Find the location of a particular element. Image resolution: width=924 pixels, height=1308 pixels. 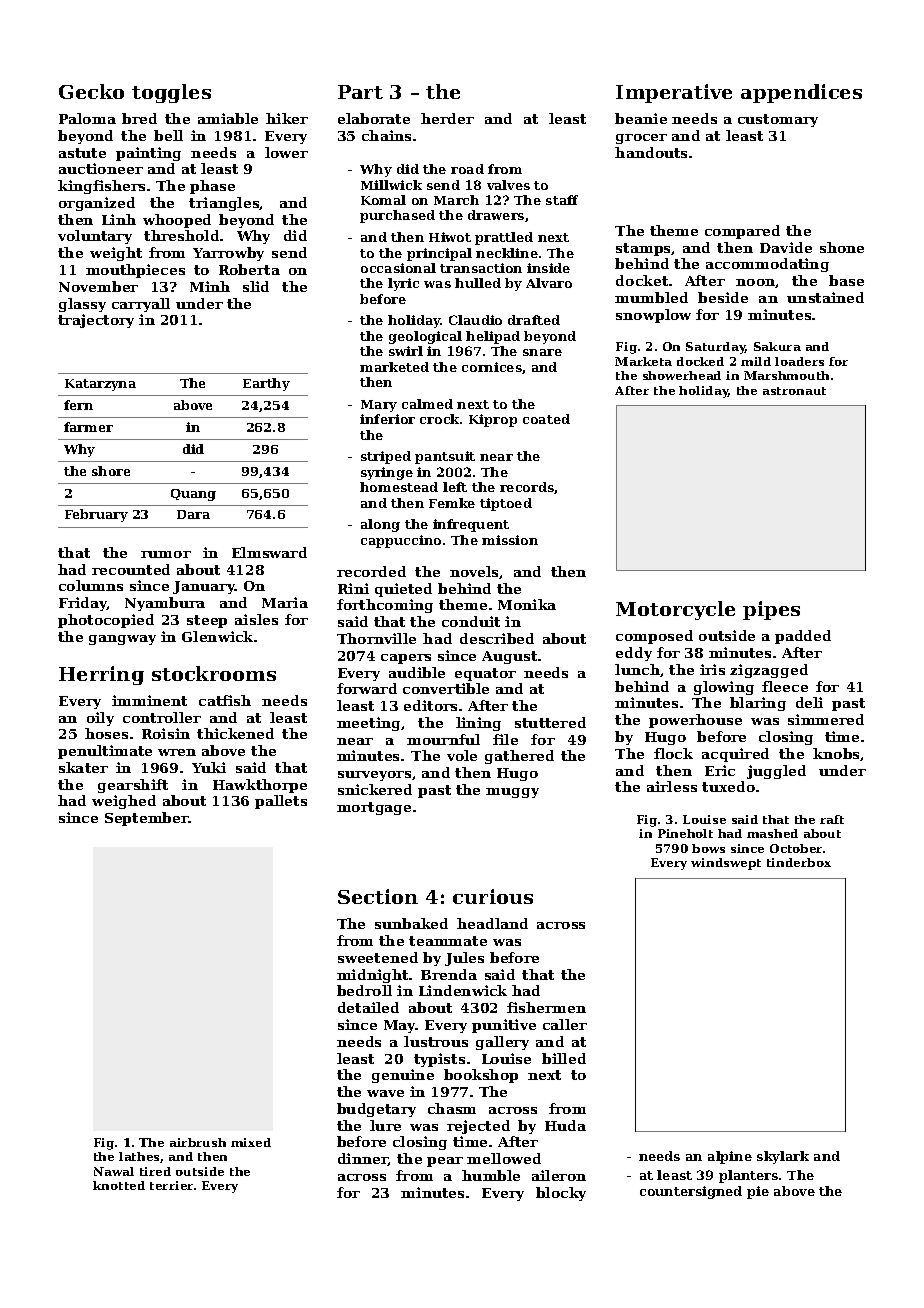

astronaut is located at coordinates (794, 391).
